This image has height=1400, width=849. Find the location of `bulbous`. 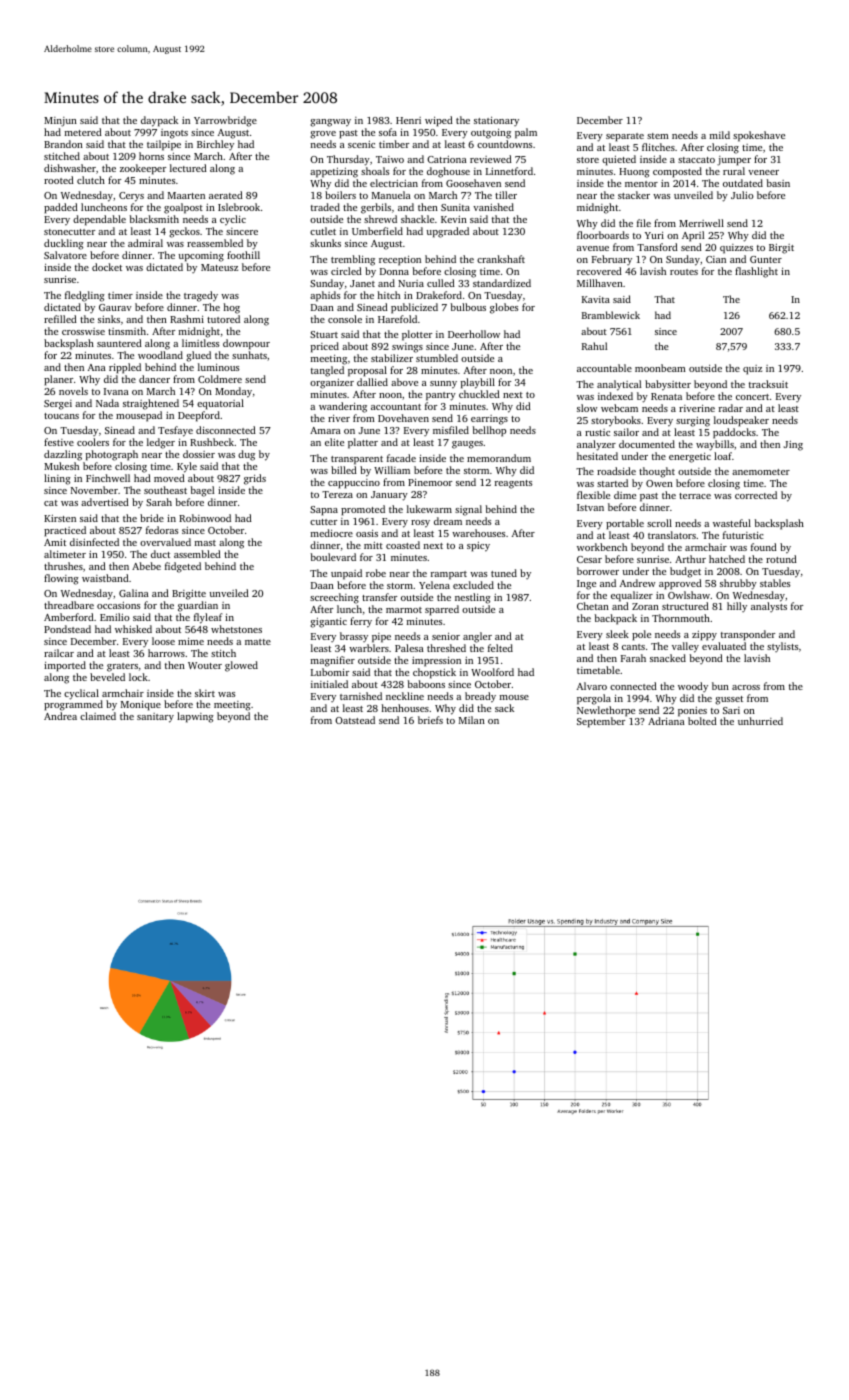

bulbous is located at coordinates (468, 307).
